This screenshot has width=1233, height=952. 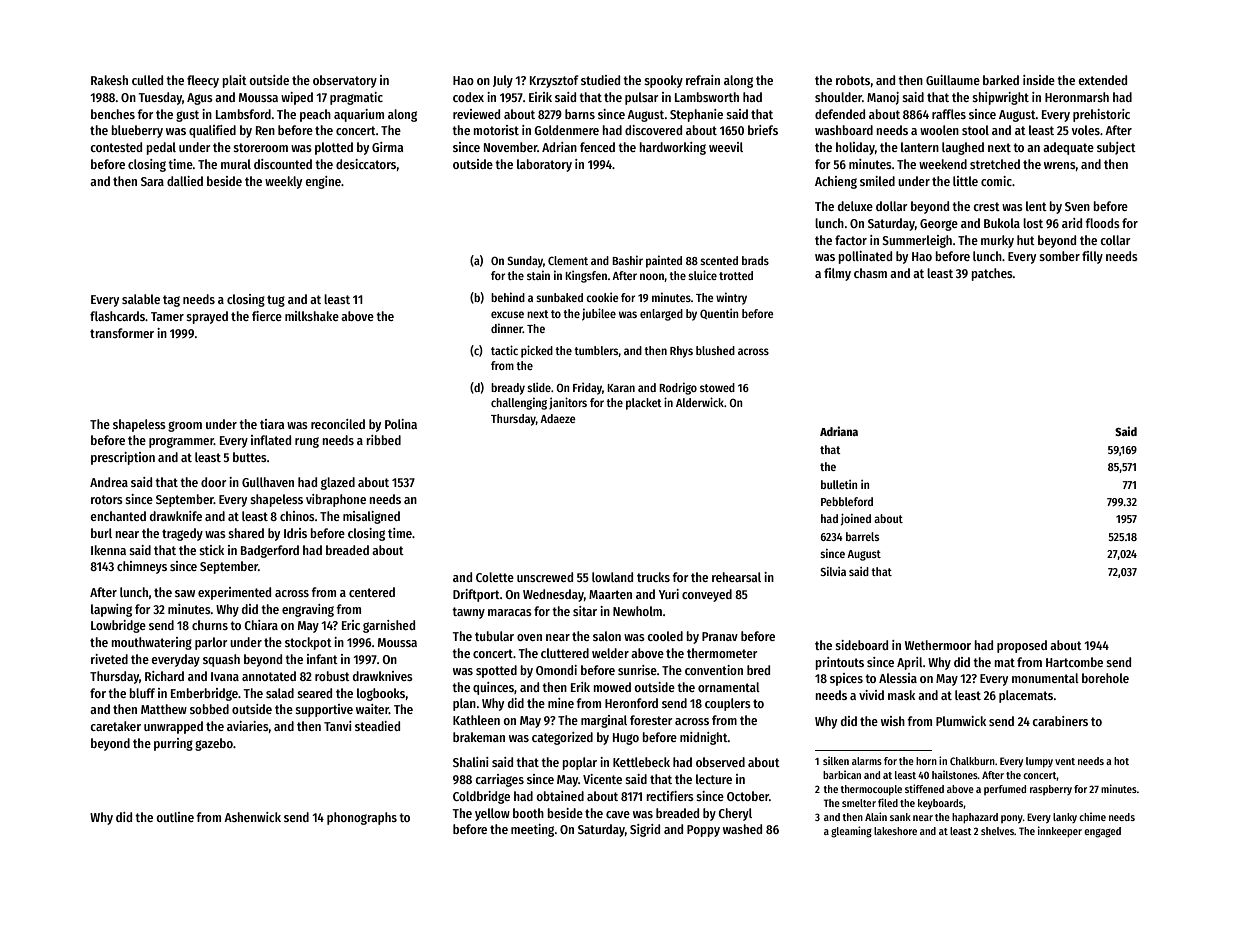 I want to click on culled, so click(x=147, y=80).
